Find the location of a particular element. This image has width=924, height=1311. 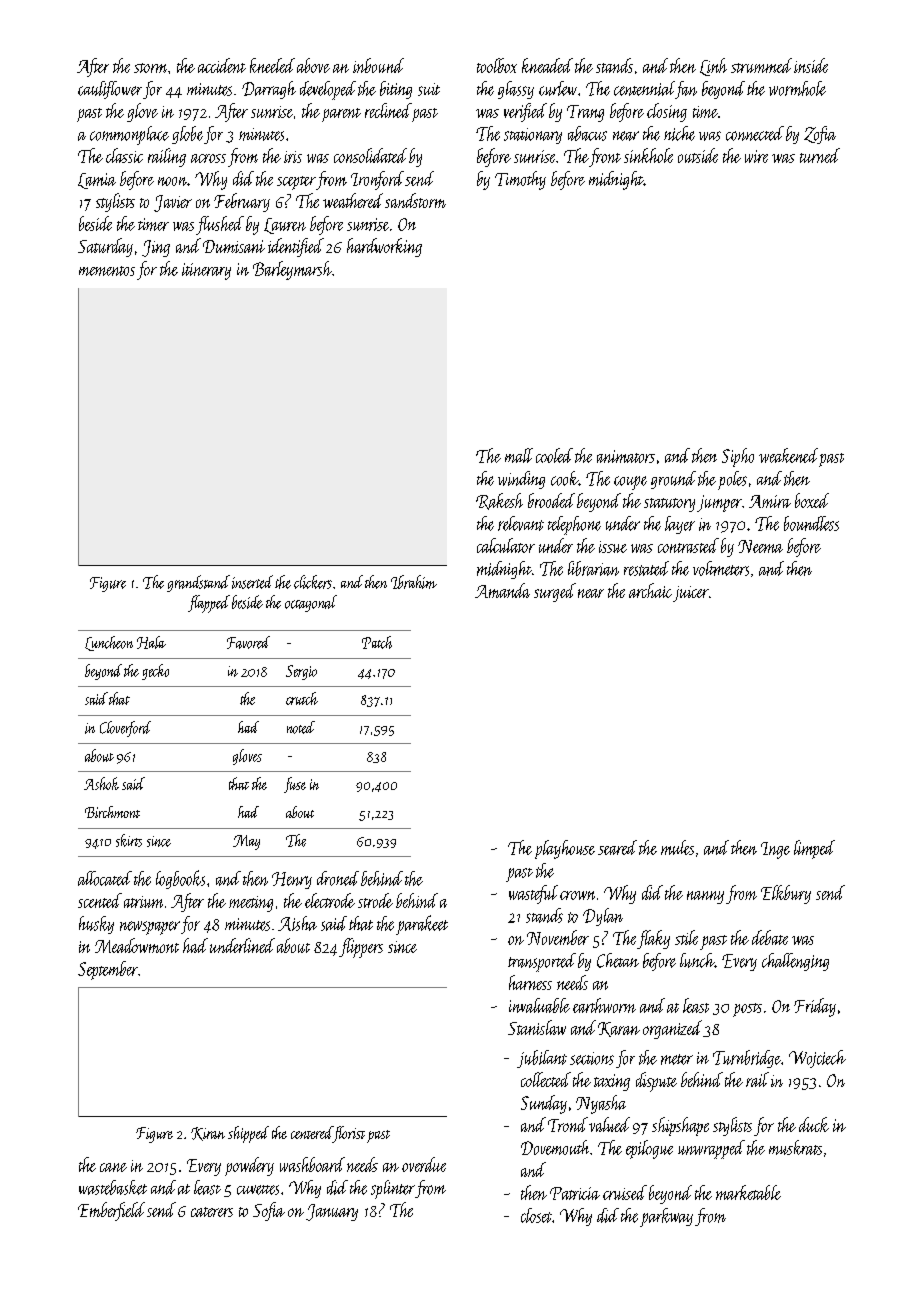

clickers is located at coordinates (313, 582).
